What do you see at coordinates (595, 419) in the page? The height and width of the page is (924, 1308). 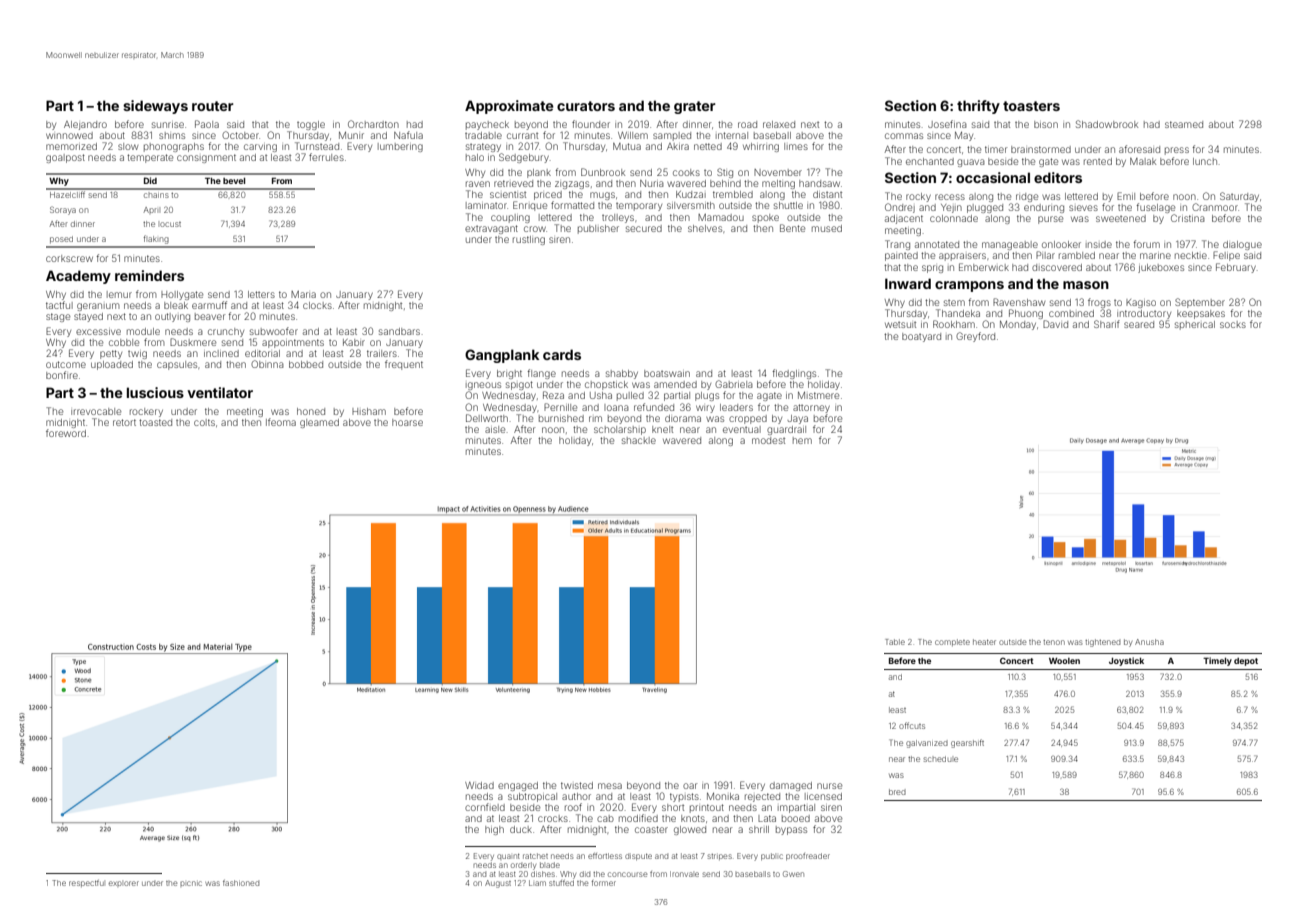 I see `rim` at bounding box center [595, 419].
